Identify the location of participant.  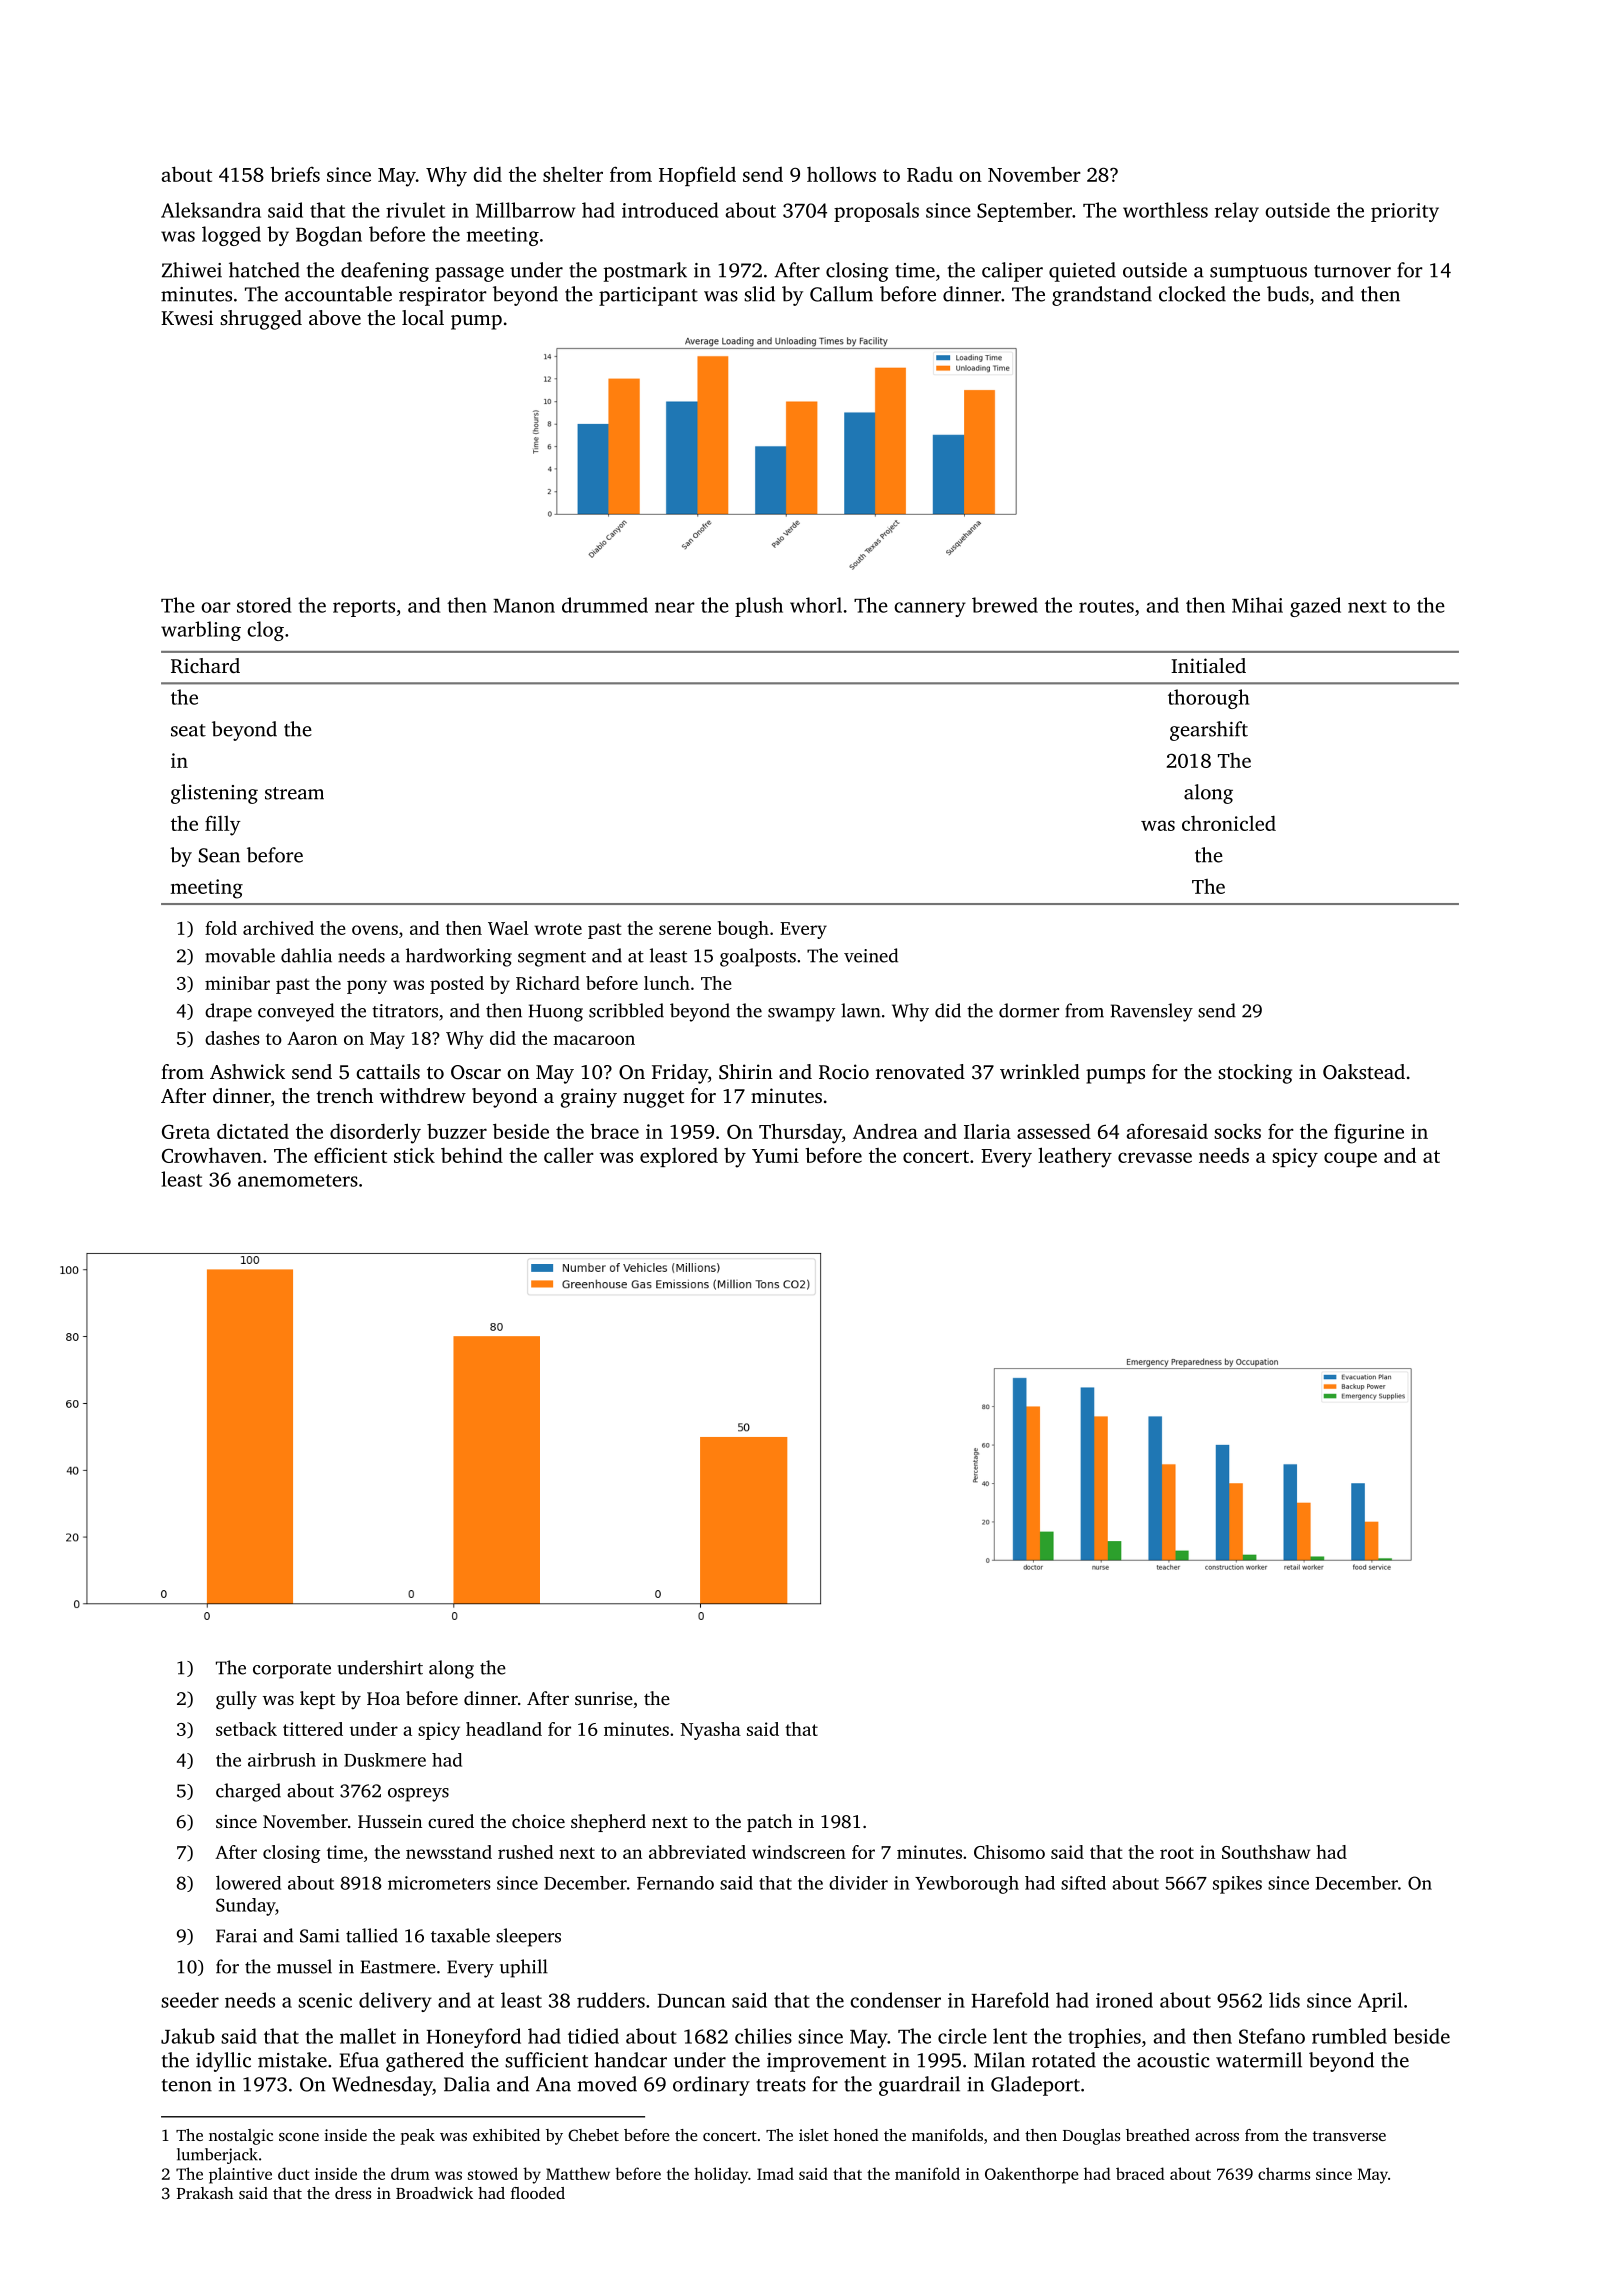
(648, 296).
